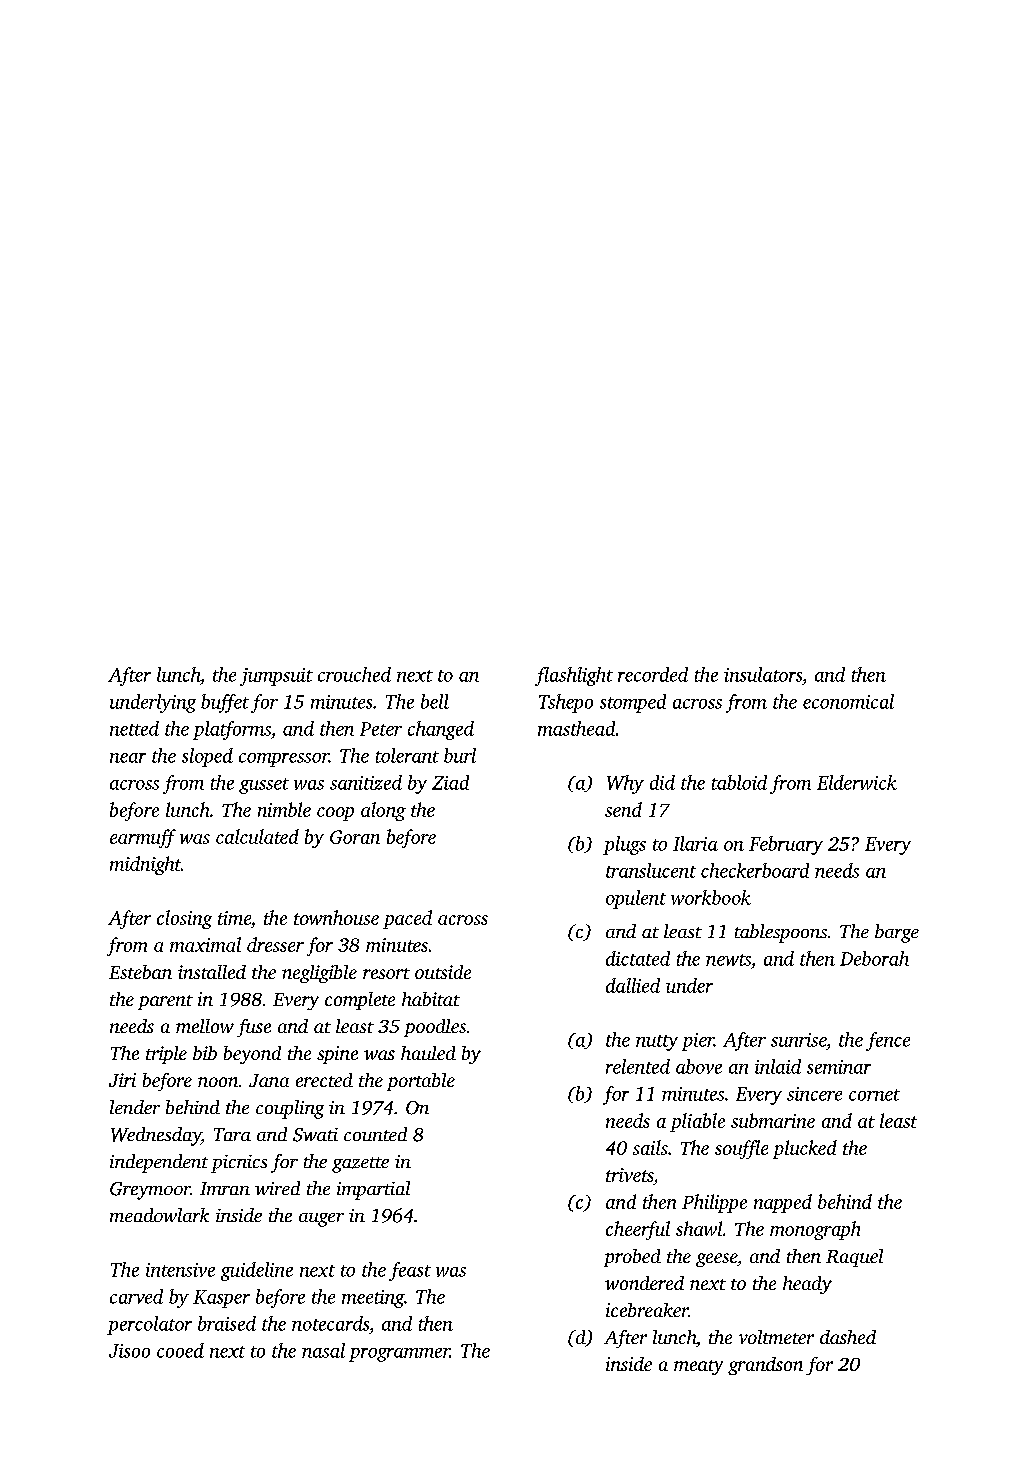 Image resolution: width=1029 pixels, height=1462 pixels. Describe the element at coordinates (218, 1082) in the screenshot. I see `noon` at that location.
